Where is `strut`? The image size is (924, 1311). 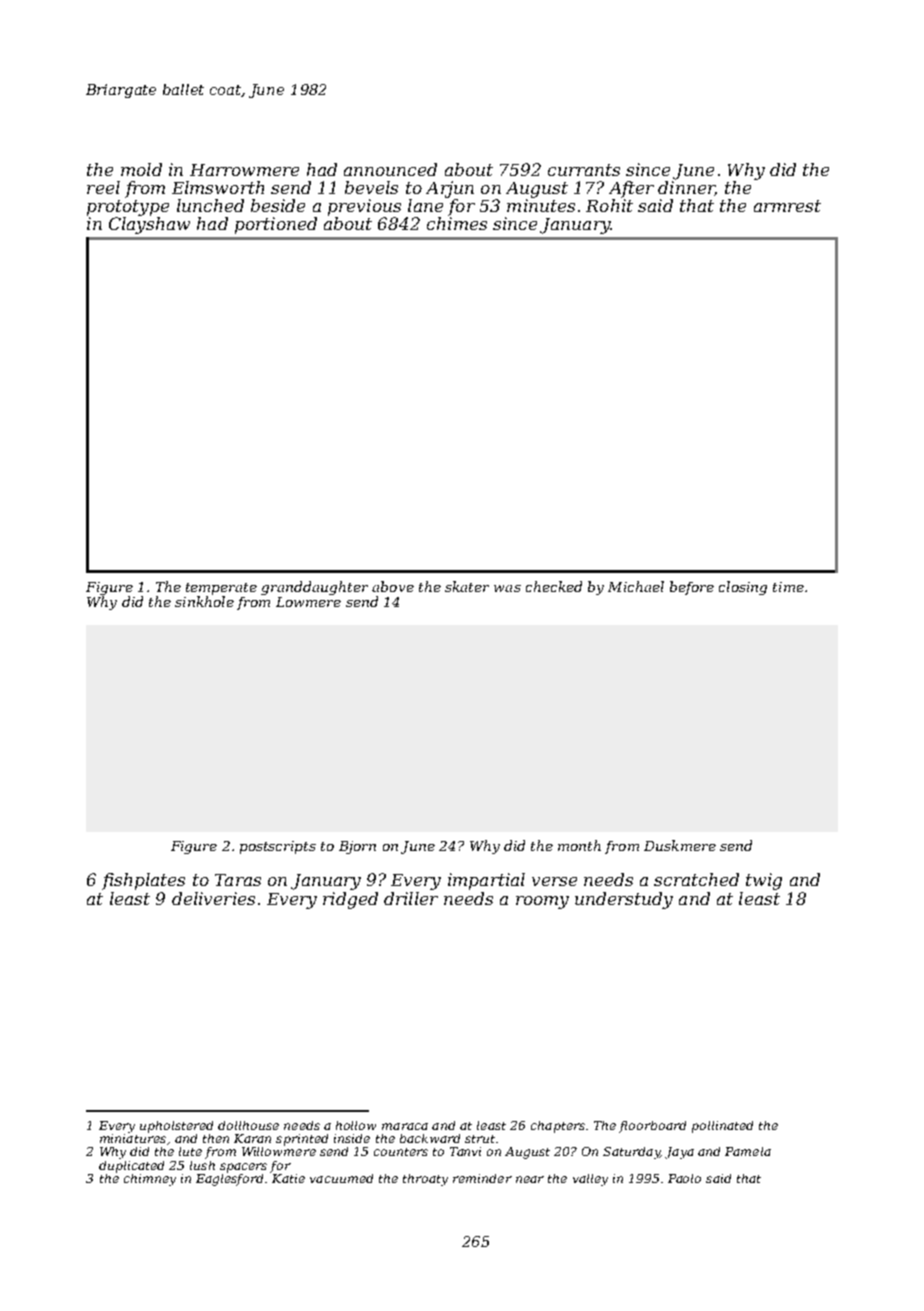 strut is located at coordinates (480, 1139).
